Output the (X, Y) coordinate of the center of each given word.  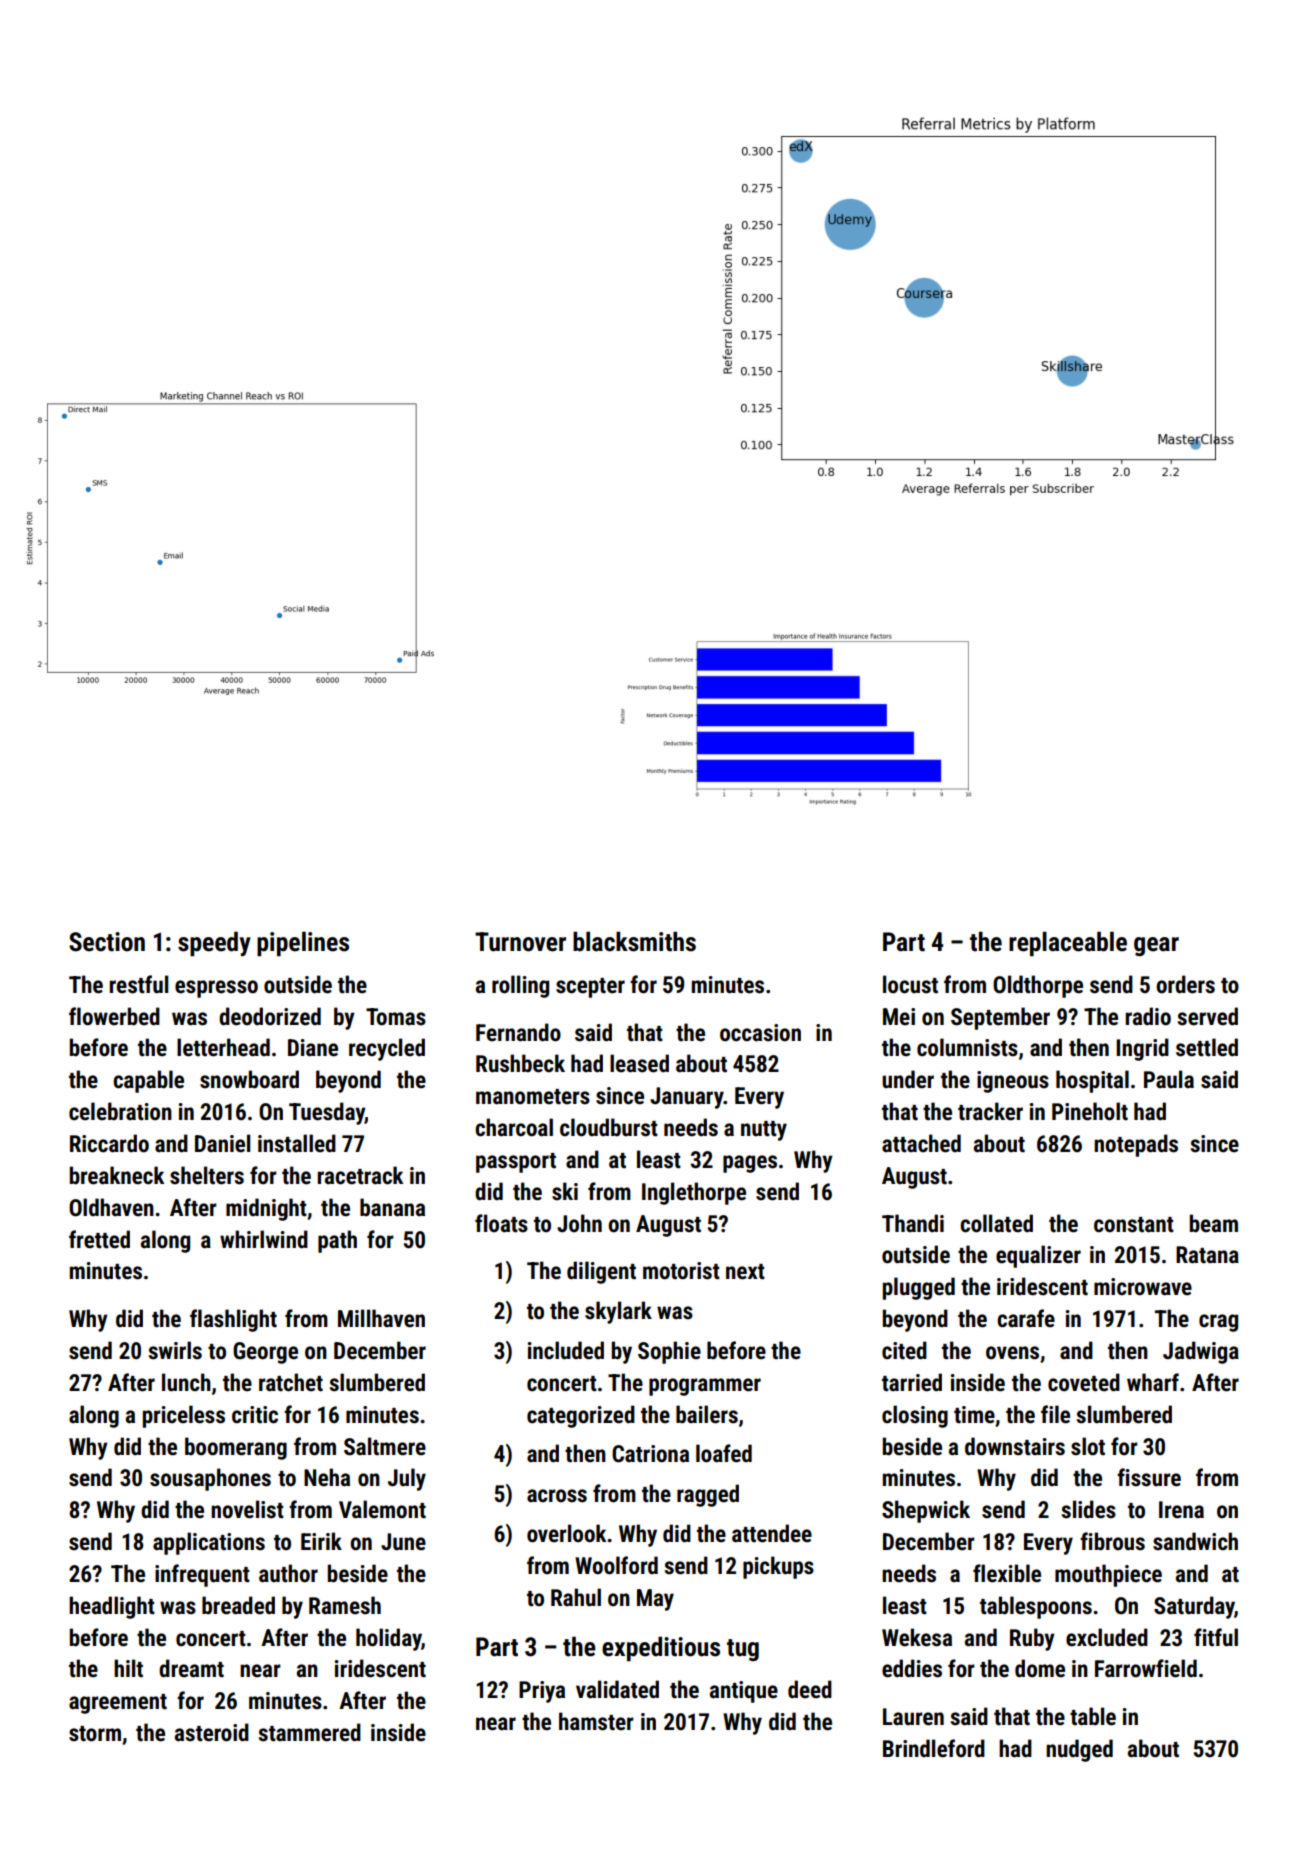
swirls (175, 1350)
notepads (1136, 1145)
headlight (112, 1607)
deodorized (270, 1016)
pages (750, 1164)
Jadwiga (1201, 1352)
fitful (1216, 1637)
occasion (760, 1033)
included (566, 1350)
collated (996, 1223)
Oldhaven (111, 1207)
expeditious (661, 1648)
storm (95, 1734)
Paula (1169, 1079)
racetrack (360, 1175)
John (579, 1223)
